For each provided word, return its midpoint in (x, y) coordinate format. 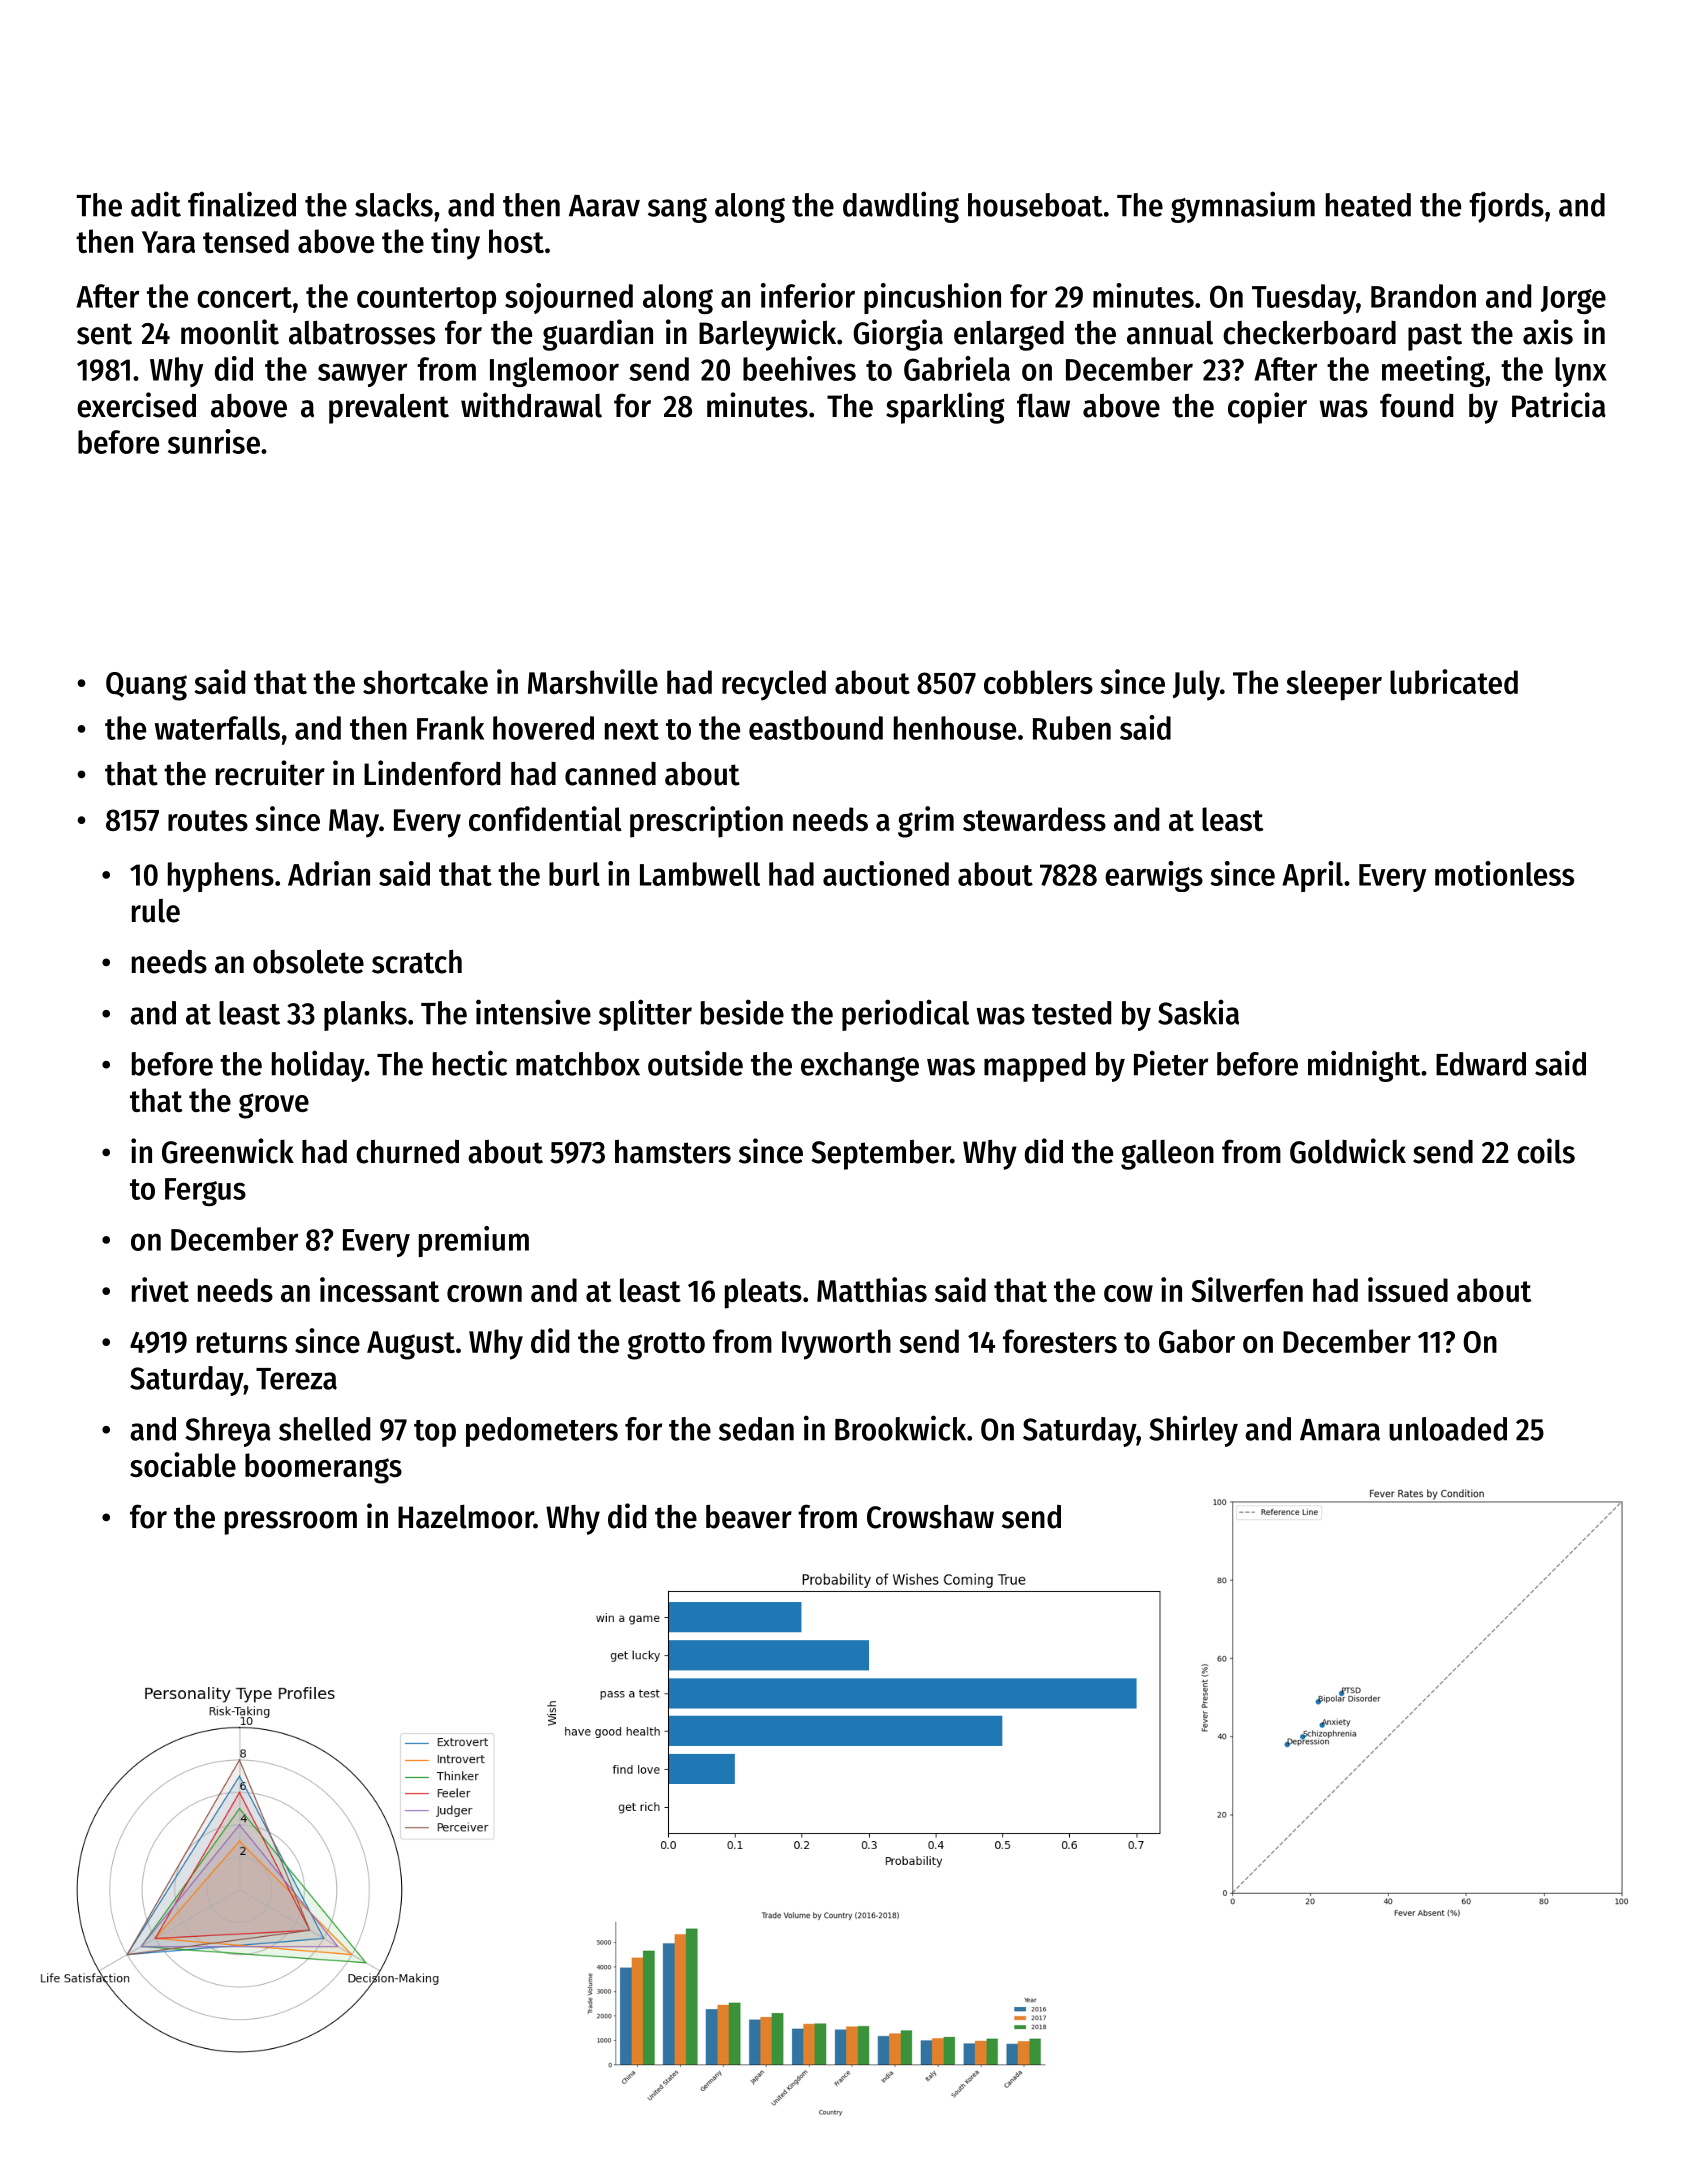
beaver (749, 1516)
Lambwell (700, 874)
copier (1267, 408)
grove (274, 1106)
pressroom (291, 1523)
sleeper (1334, 685)
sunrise (214, 441)
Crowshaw (930, 1517)
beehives (799, 368)
